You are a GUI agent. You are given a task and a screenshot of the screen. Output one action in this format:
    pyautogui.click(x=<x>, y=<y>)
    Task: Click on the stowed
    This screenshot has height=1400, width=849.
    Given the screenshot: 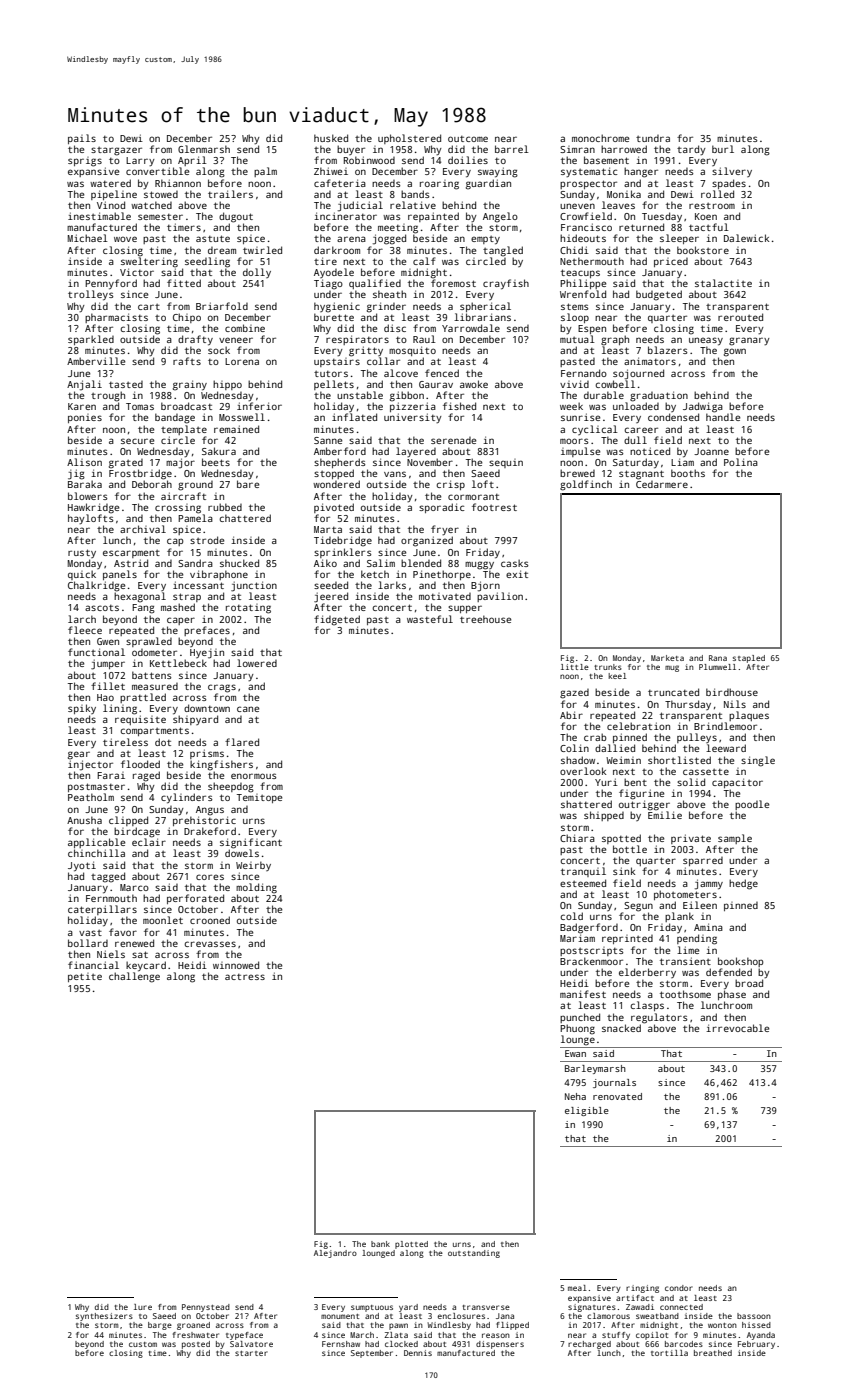 What is the action you would take?
    pyautogui.click(x=161, y=194)
